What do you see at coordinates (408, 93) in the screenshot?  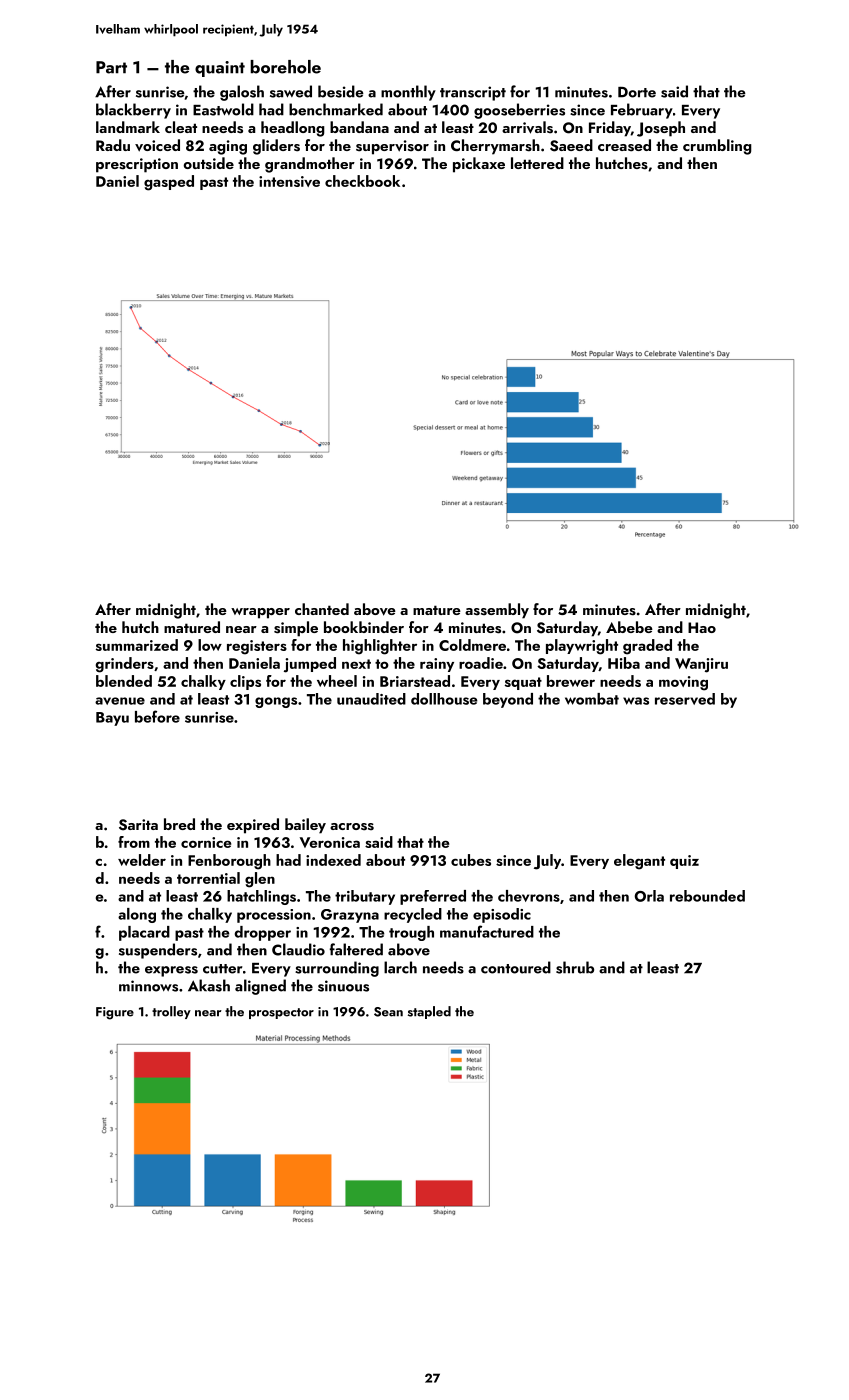 I see `monthly` at bounding box center [408, 93].
